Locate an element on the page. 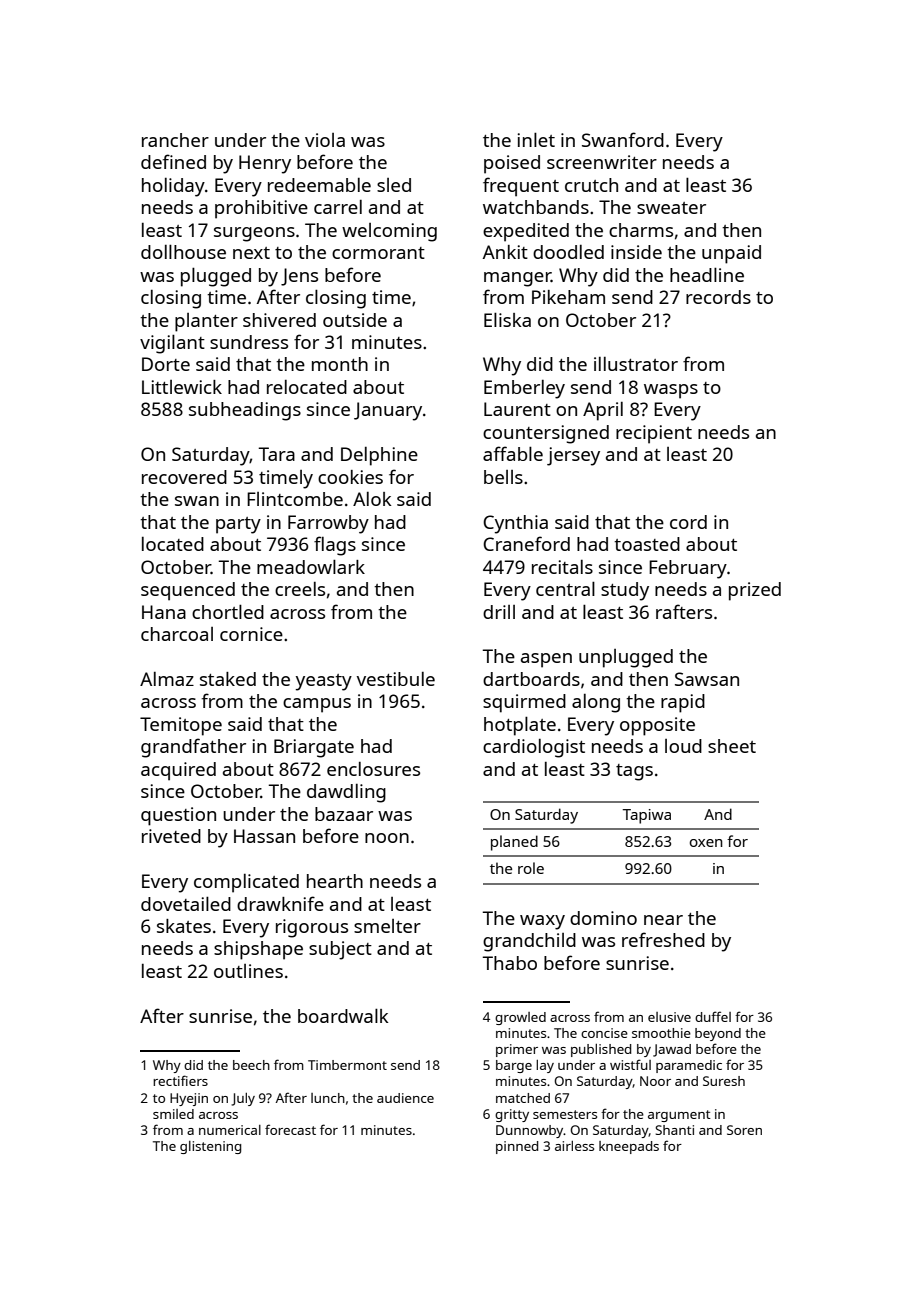 Image resolution: width=924 pixels, height=1311 pixels. Timbermont is located at coordinates (347, 1065).
